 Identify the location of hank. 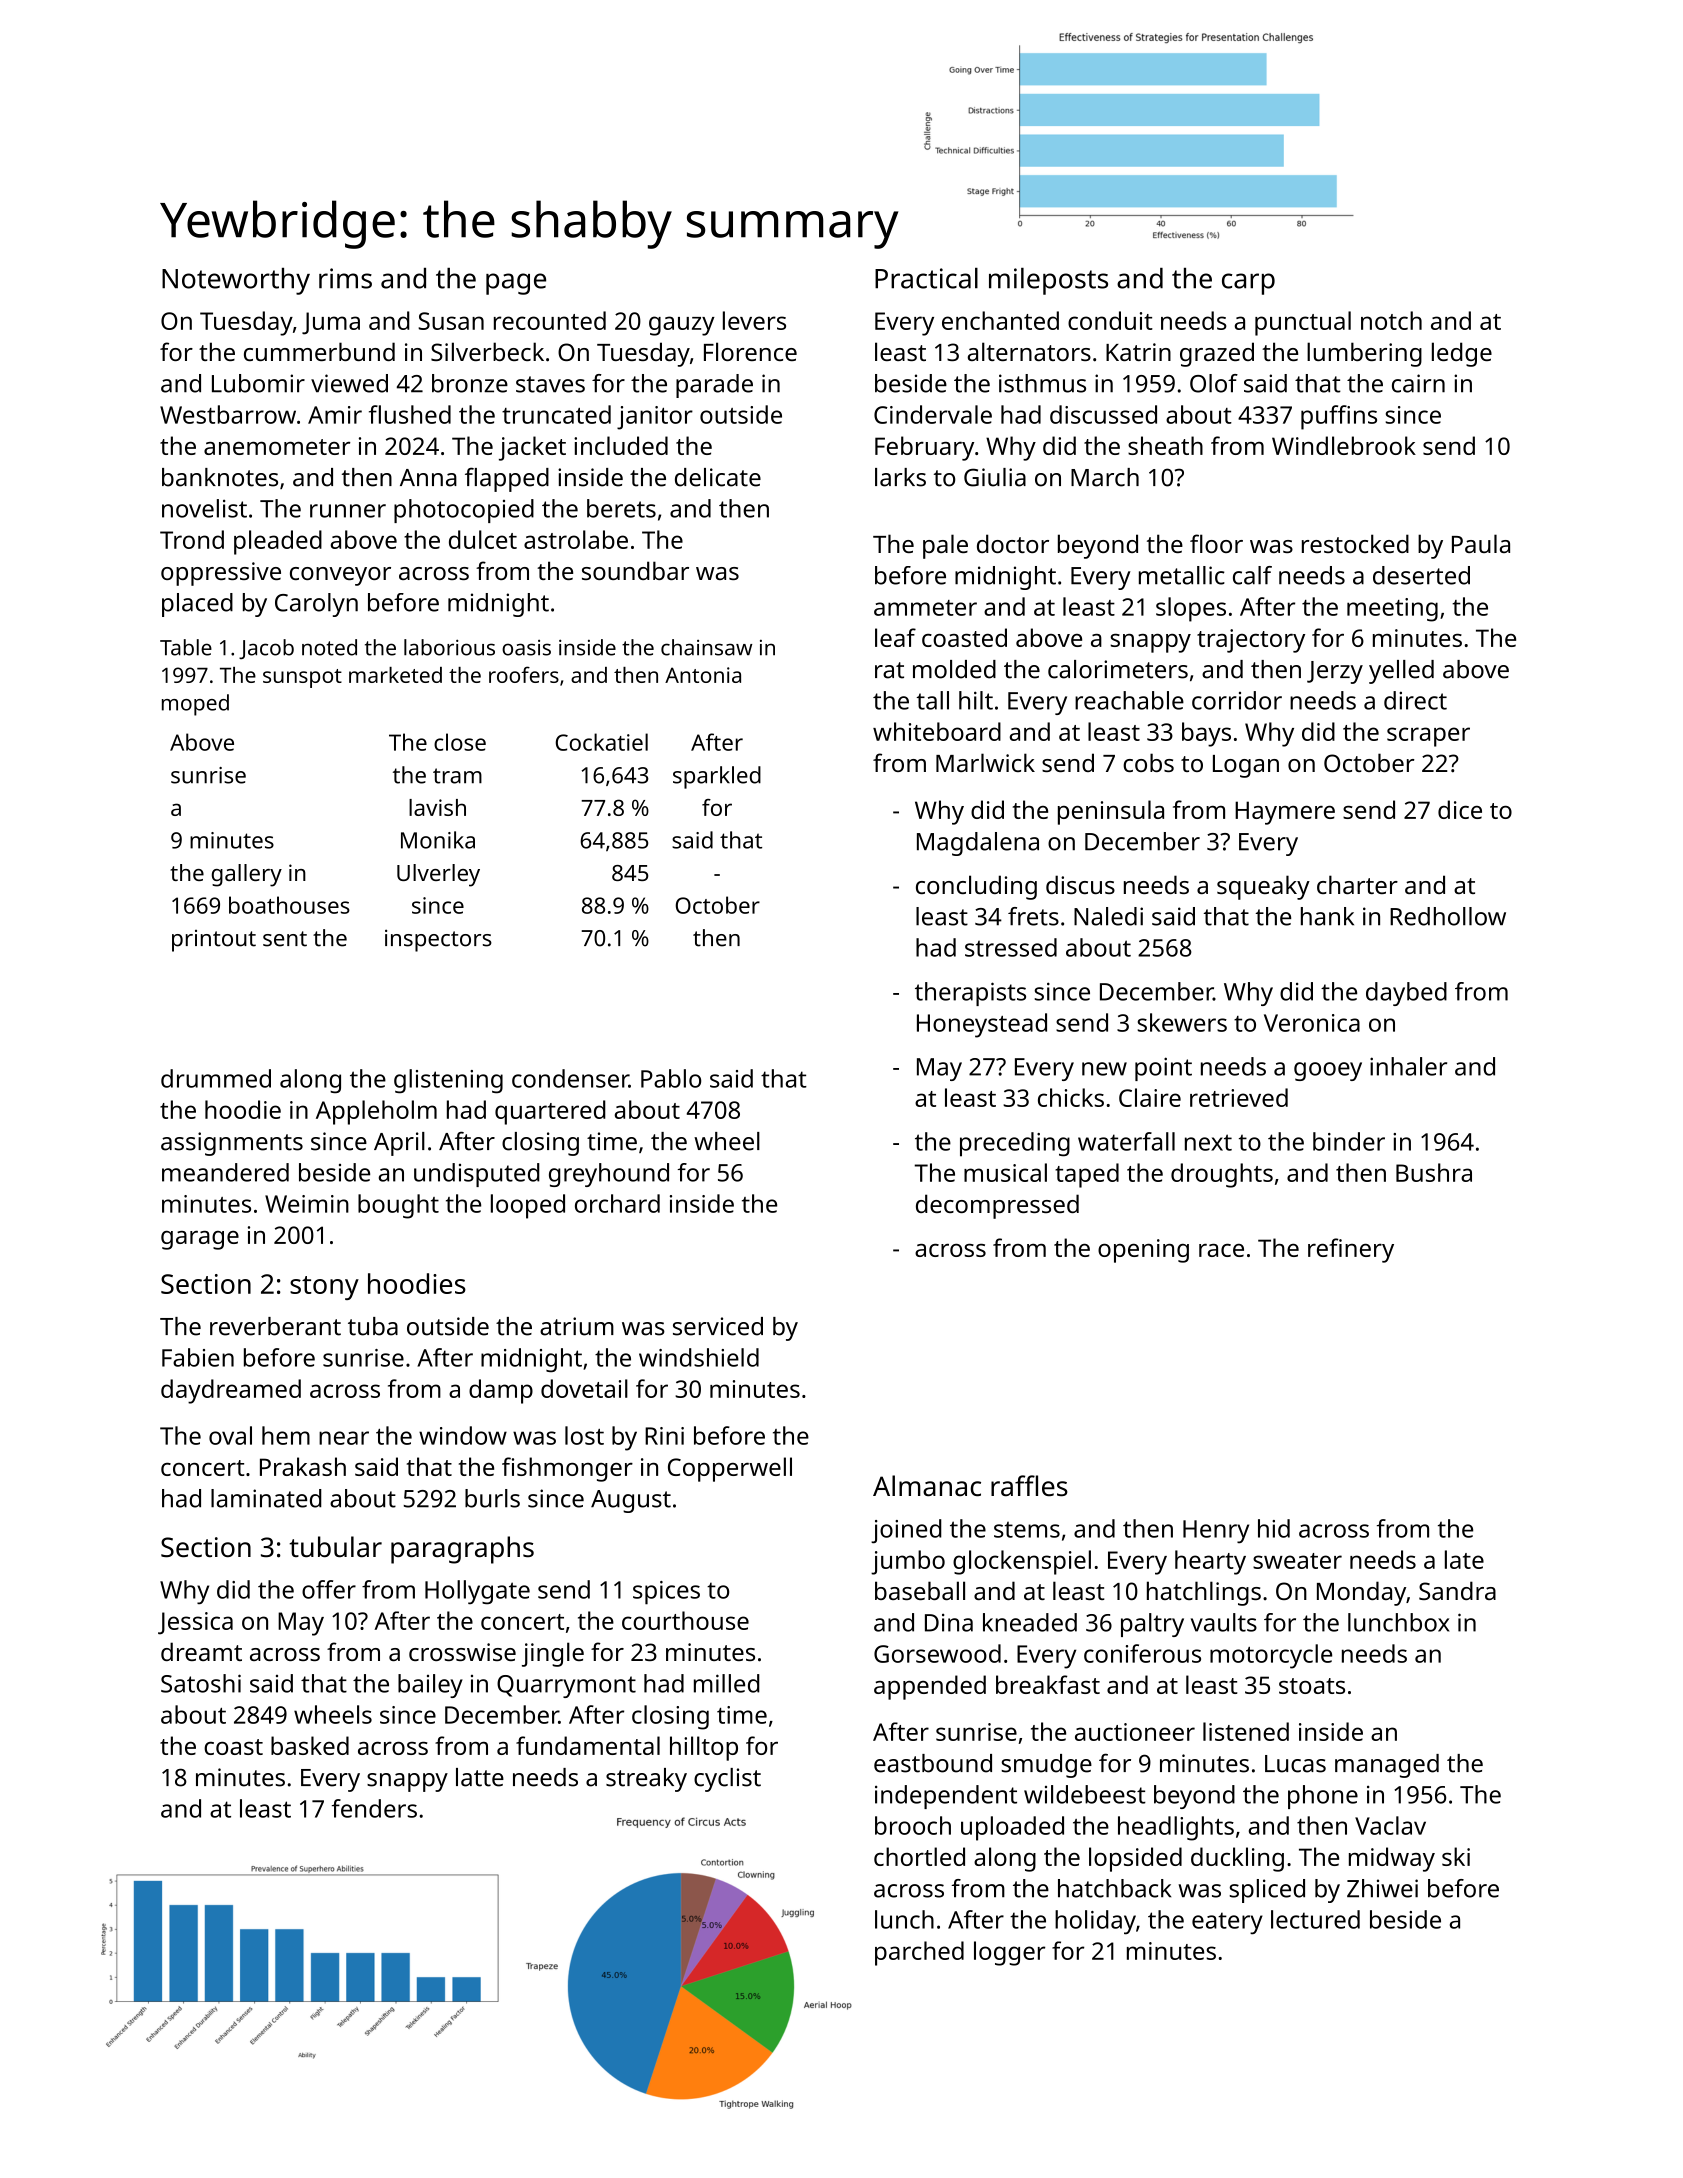
(1327, 916).
